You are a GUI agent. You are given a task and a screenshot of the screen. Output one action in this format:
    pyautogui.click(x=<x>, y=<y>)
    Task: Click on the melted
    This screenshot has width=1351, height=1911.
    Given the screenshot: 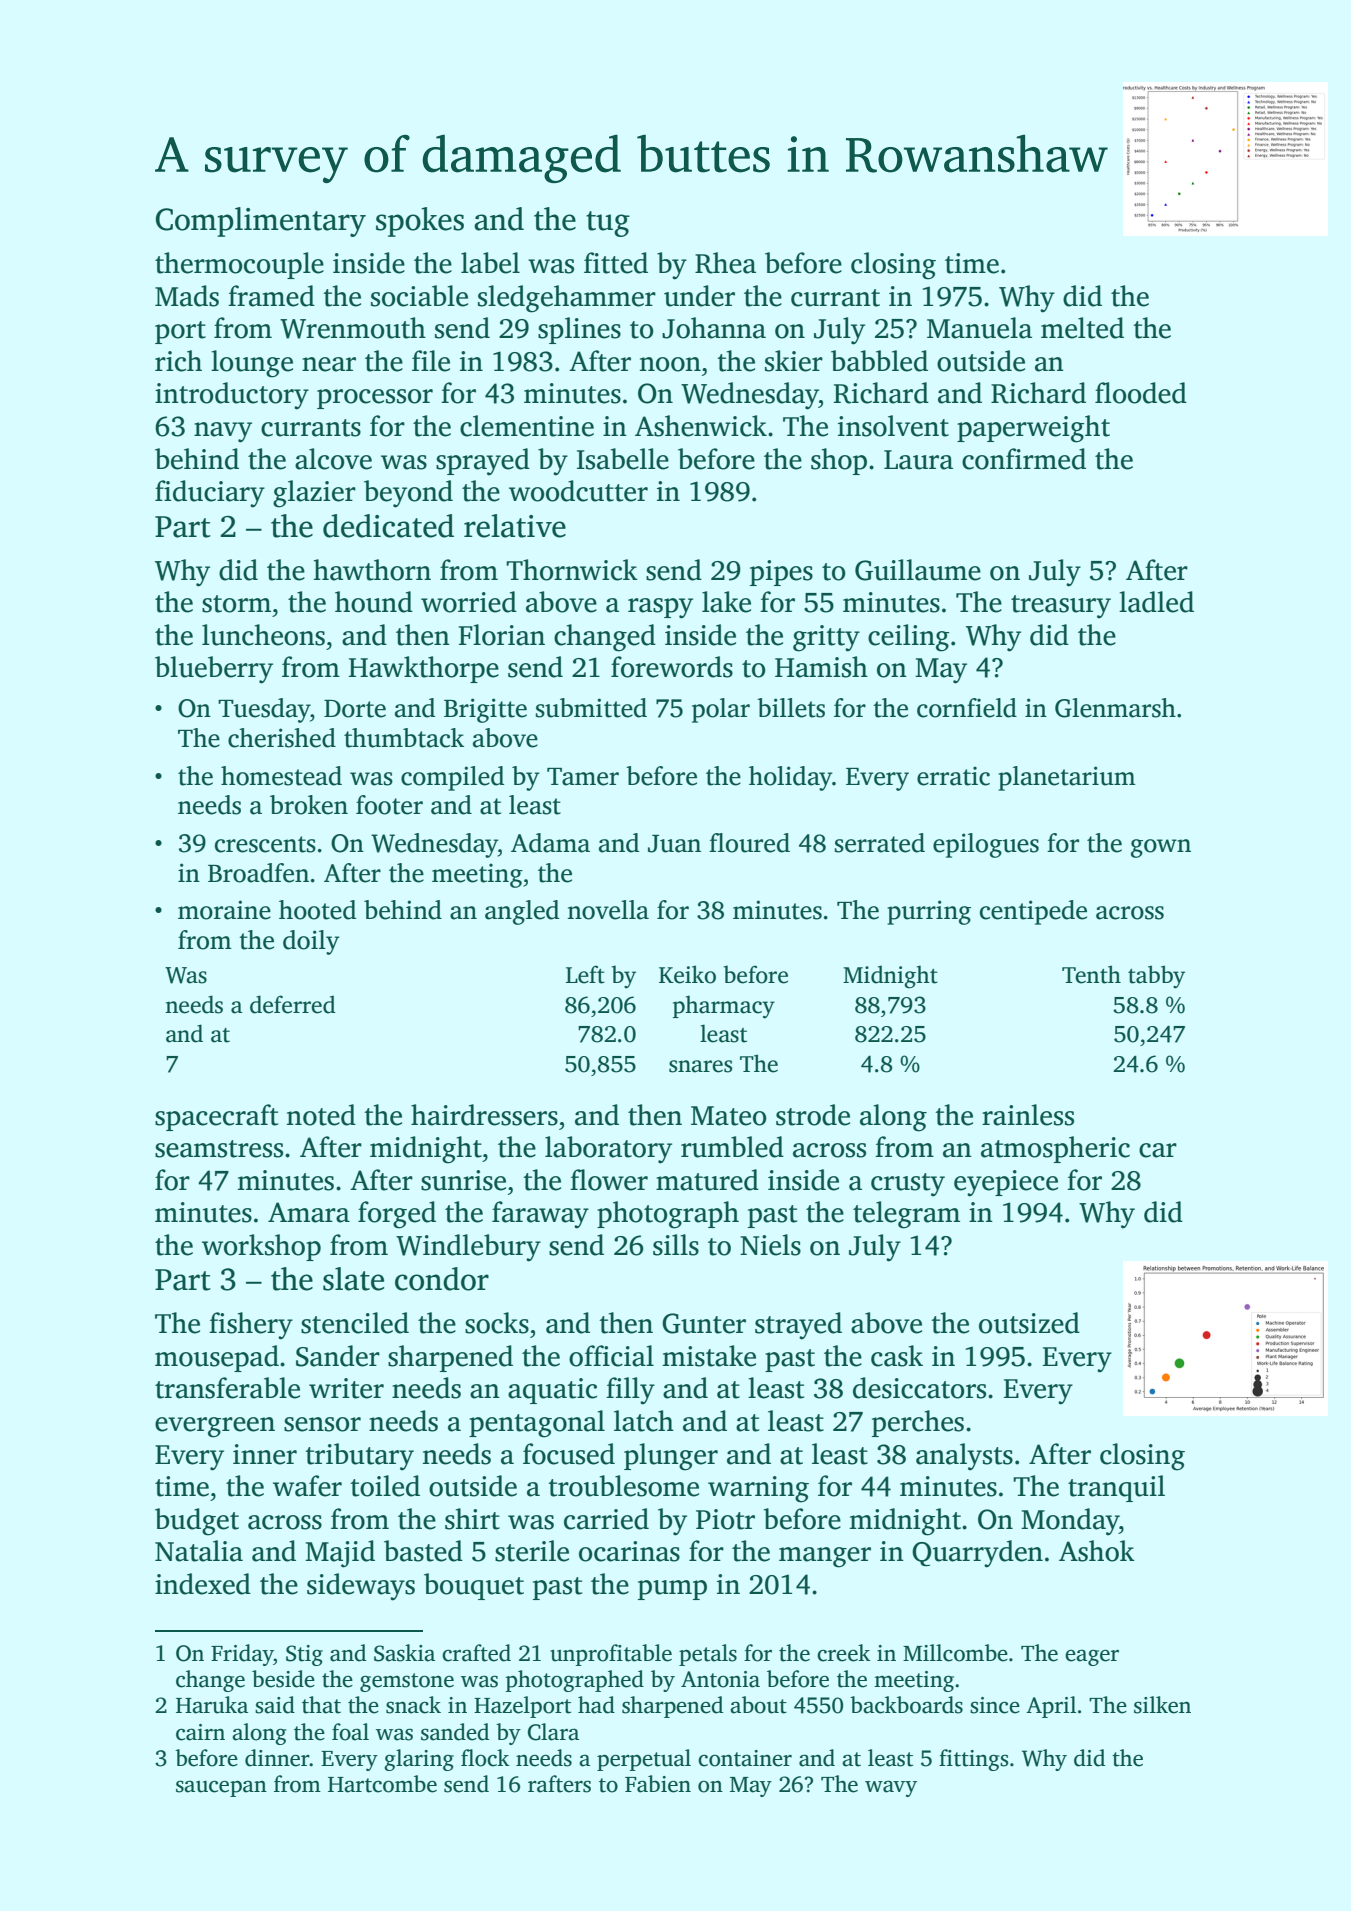 What is the action you would take?
    pyautogui.click(x=1082, y=328)
